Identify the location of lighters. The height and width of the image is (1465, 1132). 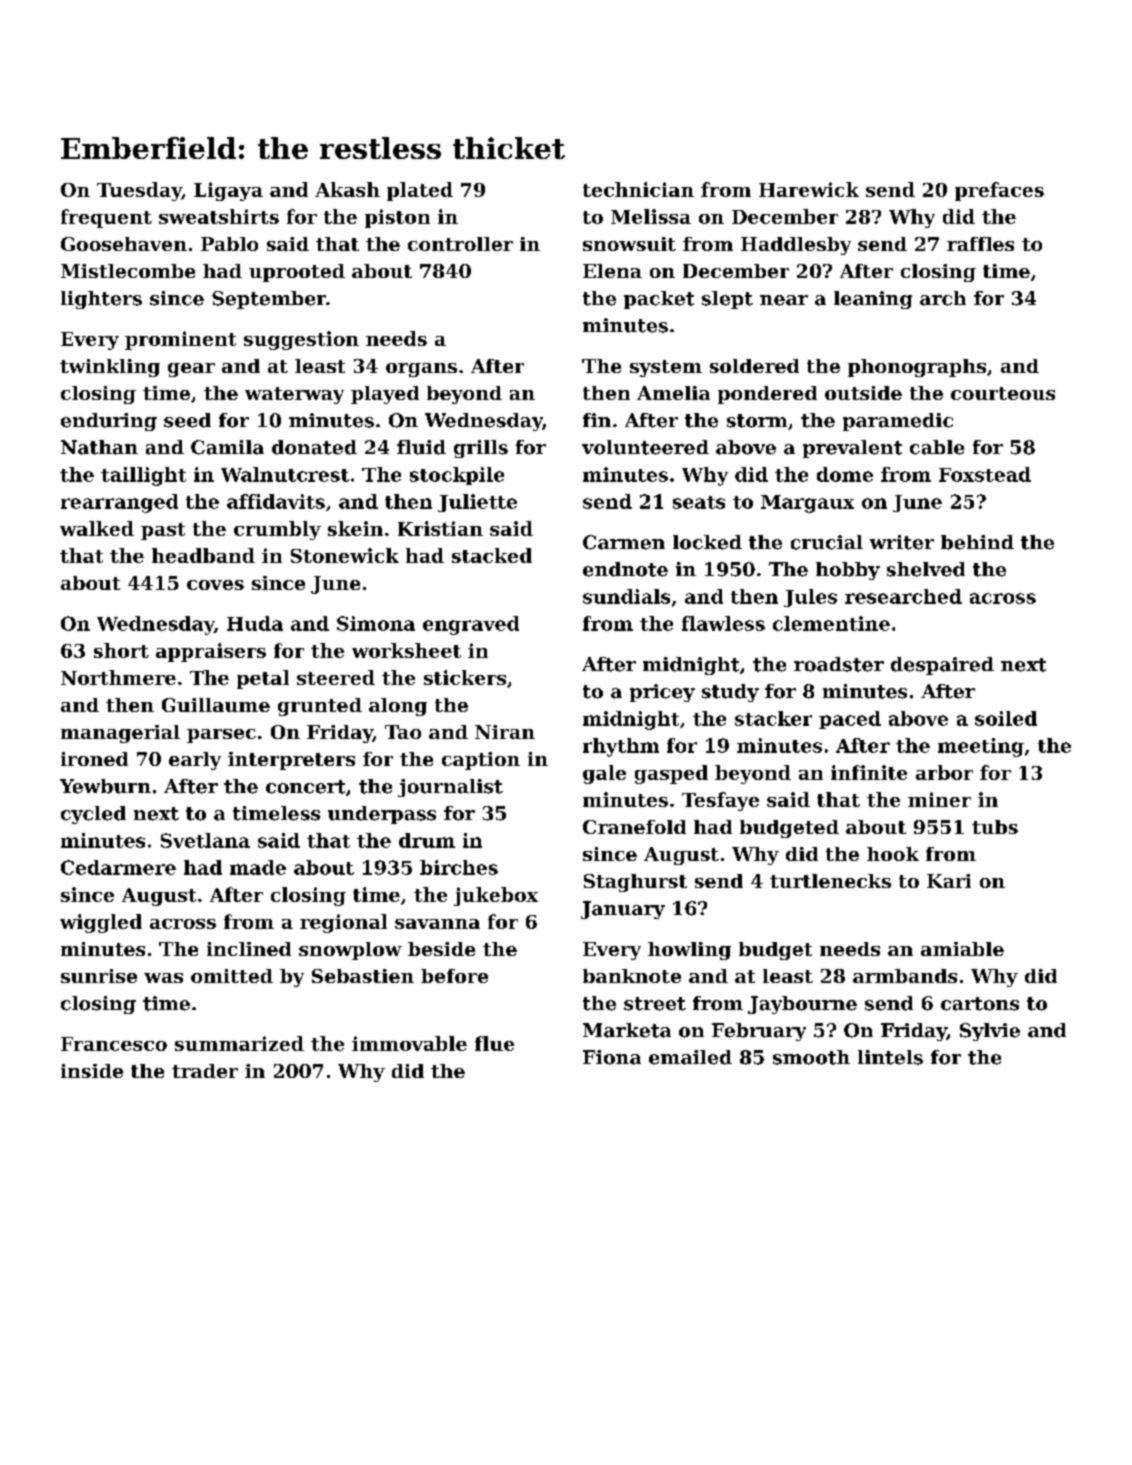
(101, 300).
